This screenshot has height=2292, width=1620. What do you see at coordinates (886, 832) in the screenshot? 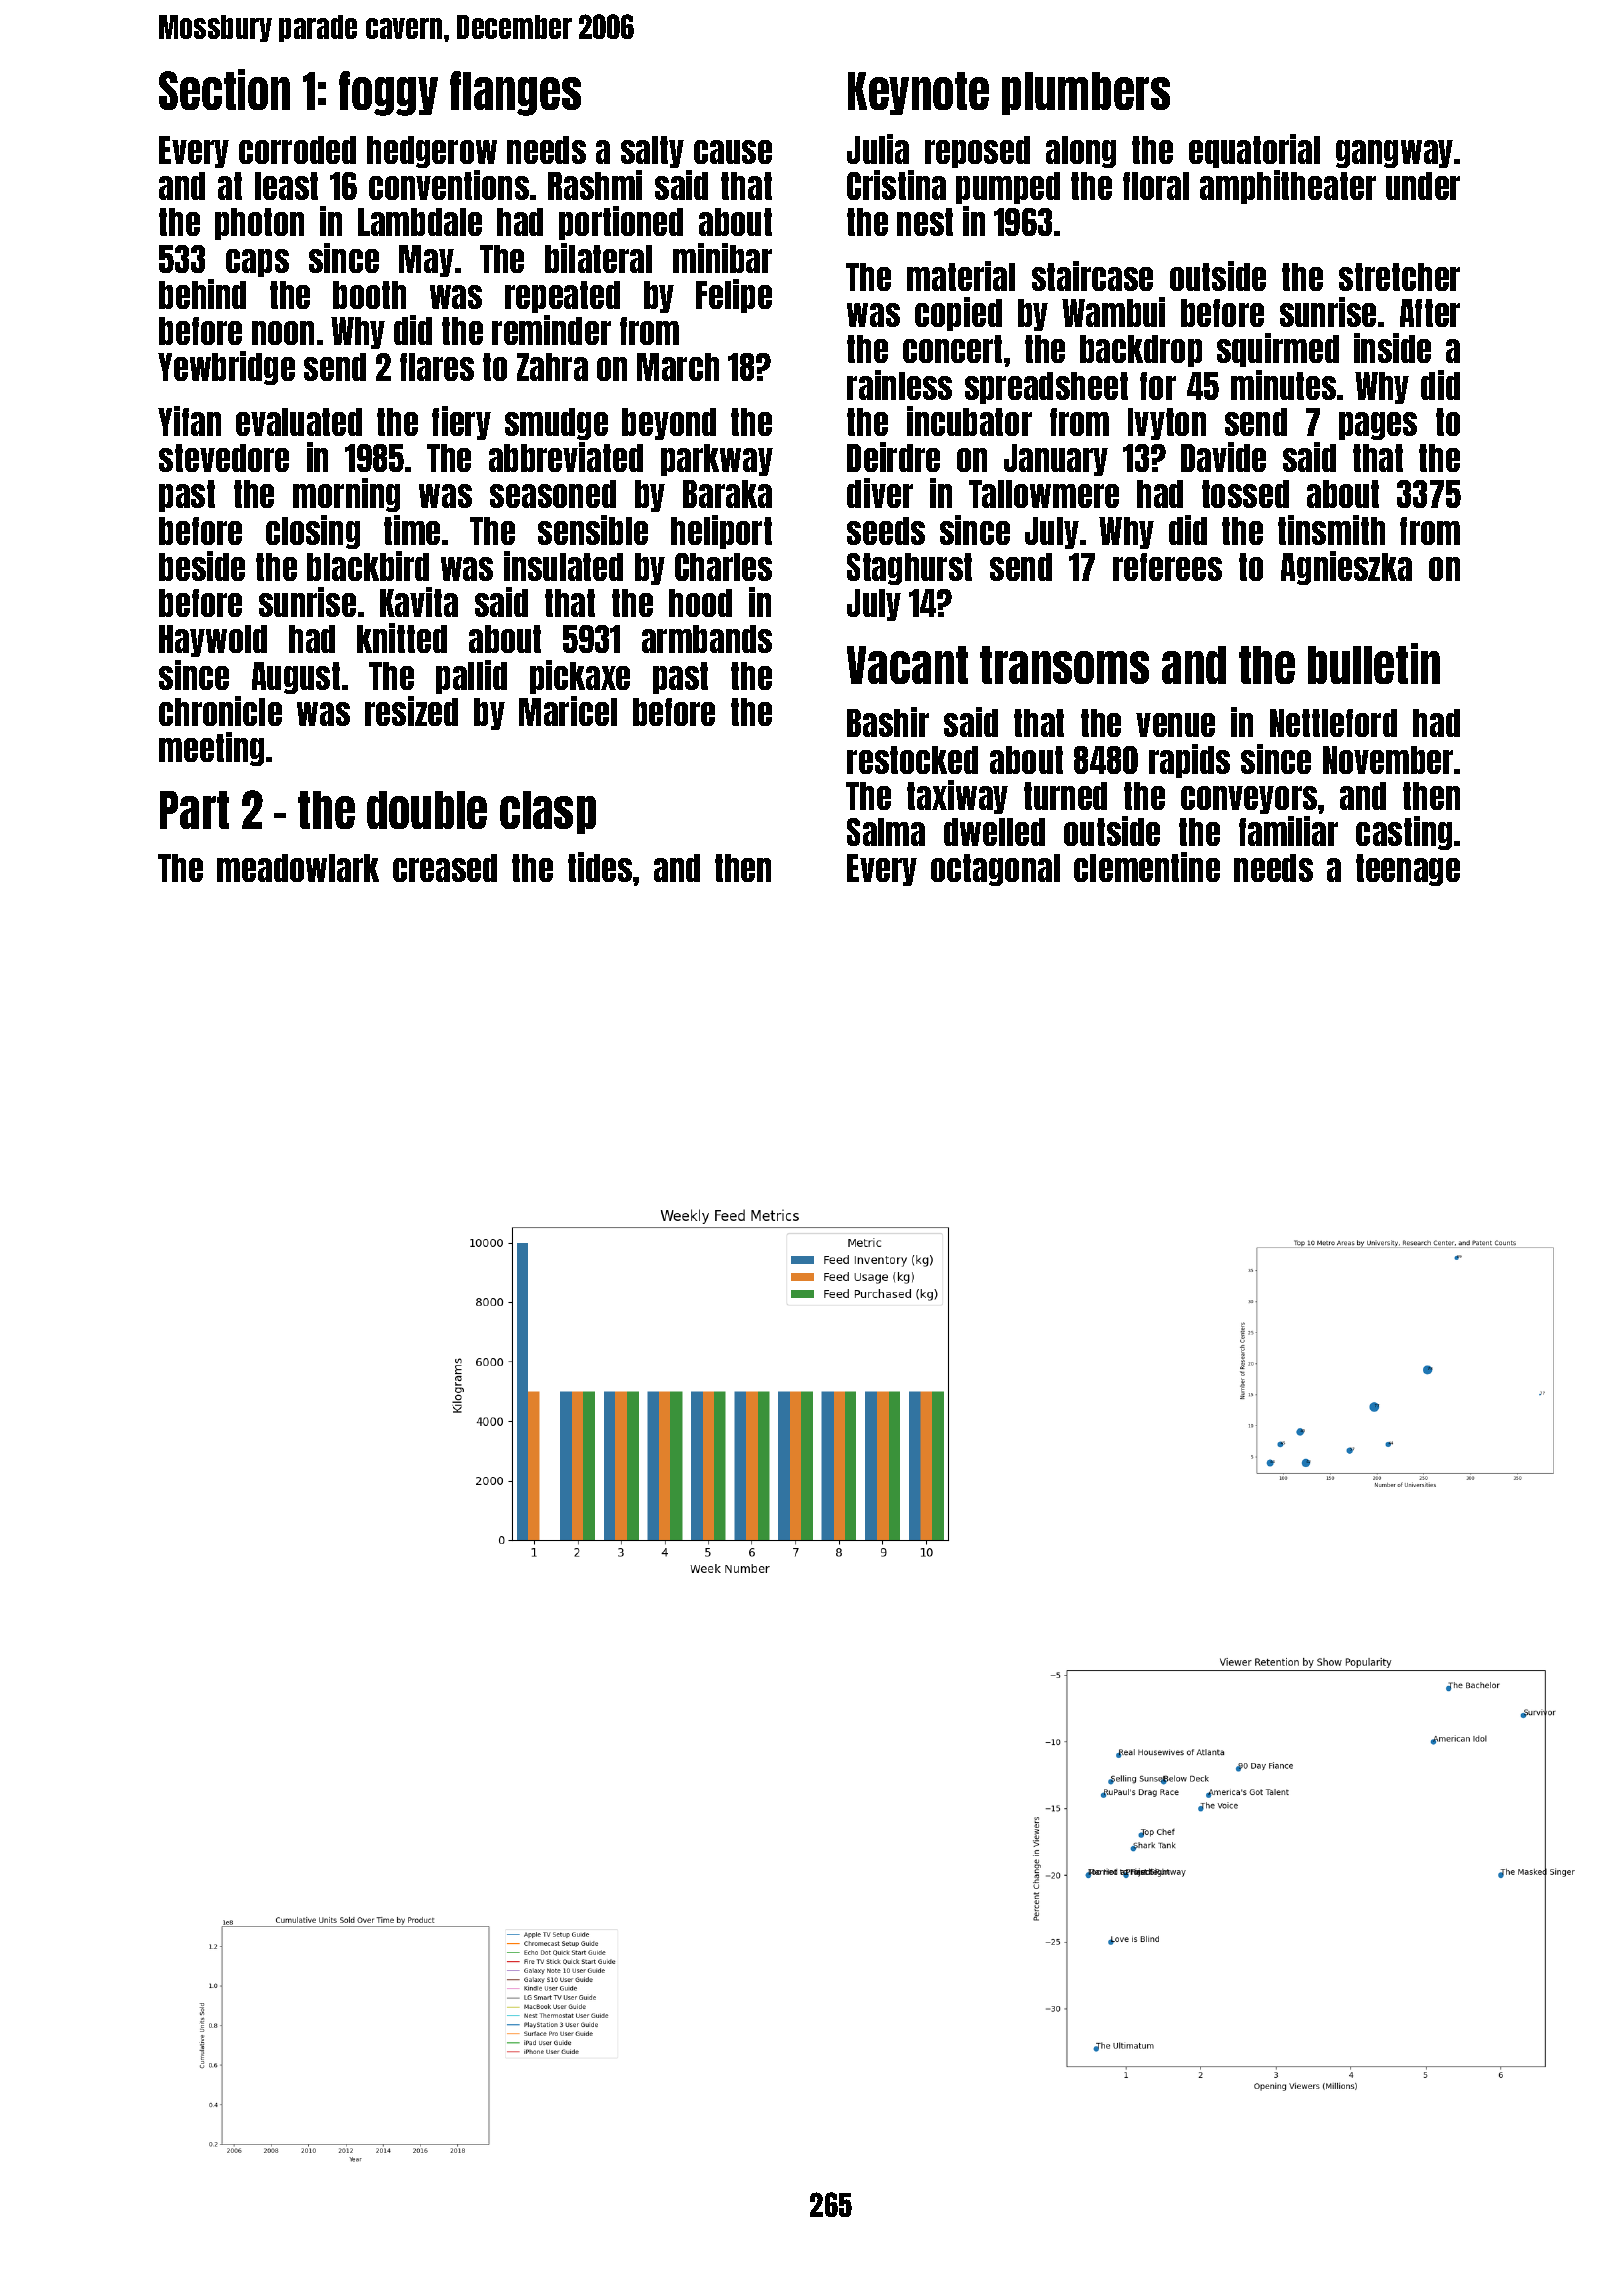
I see `Salma` at bounding box center [886, 832].
